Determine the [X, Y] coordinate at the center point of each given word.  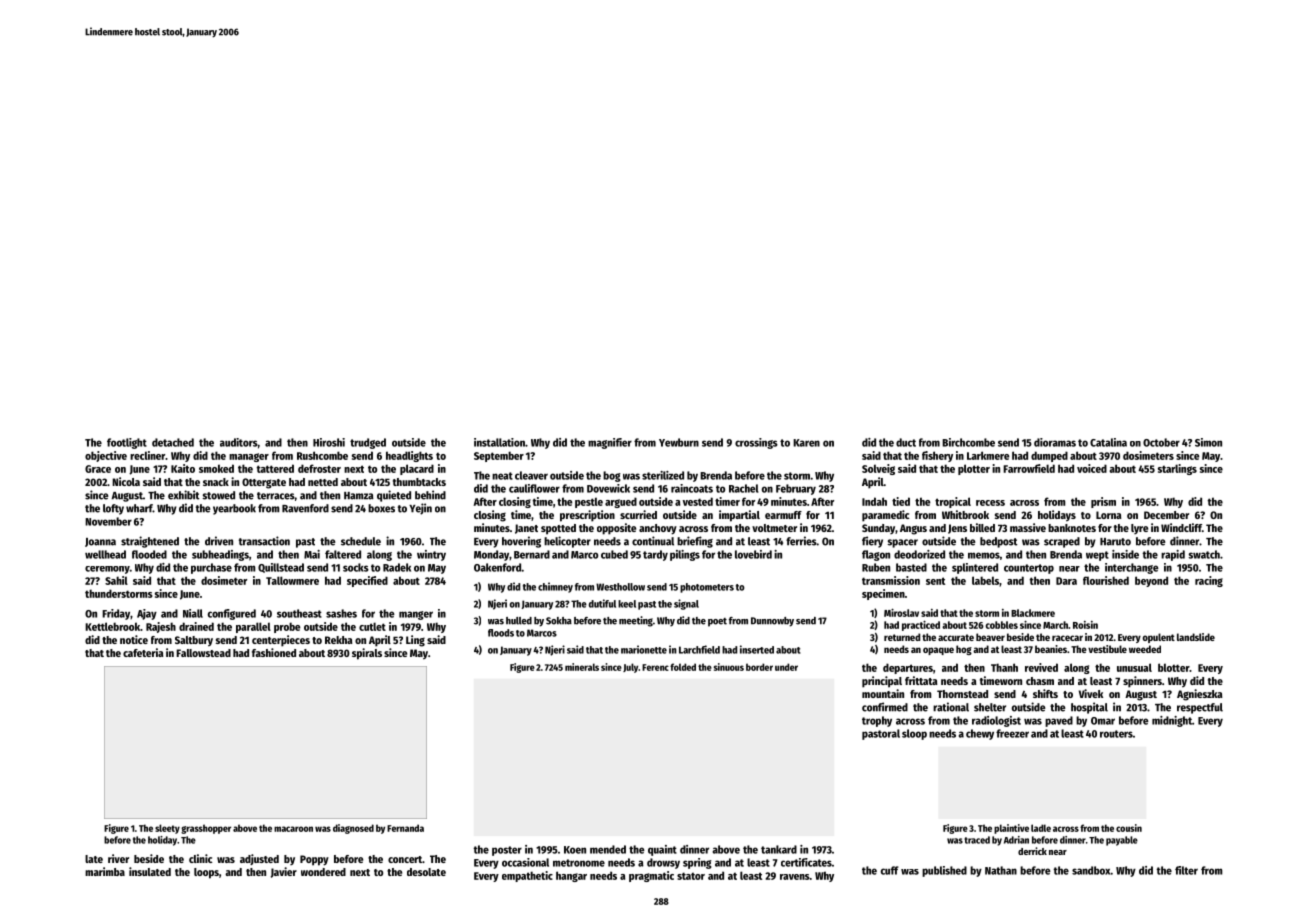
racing [1209, 581]
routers [1116, 734]
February [796, 489]
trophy [877, 721]
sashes [341, 613]
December [1166, 515]
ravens [795, 877]
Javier [284, 872]
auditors [238, 442]
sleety [167, 829]
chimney [555, 587]
